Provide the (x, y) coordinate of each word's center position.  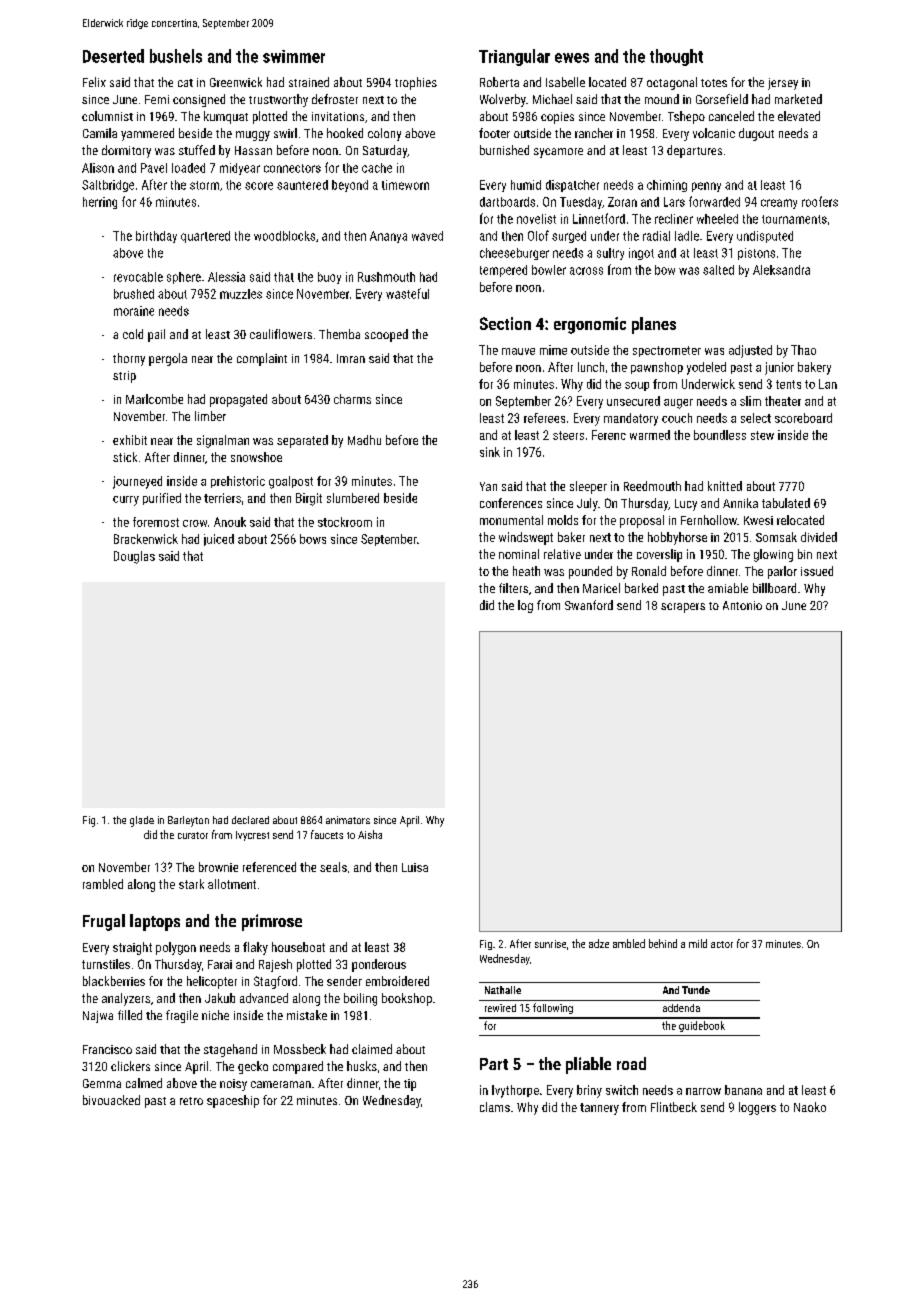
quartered (205, 237)
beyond (350, 186)
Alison (98, 168)
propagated (238, 400)
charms (352, 399)
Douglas (134, 557)
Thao (803, 350)
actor (722, 944)
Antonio (742, 605)
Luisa (415, 867)
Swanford (589, 605)
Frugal (104, 922)
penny (706, 187)
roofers (820, 201)
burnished (504, 150)
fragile (182, 1016)
